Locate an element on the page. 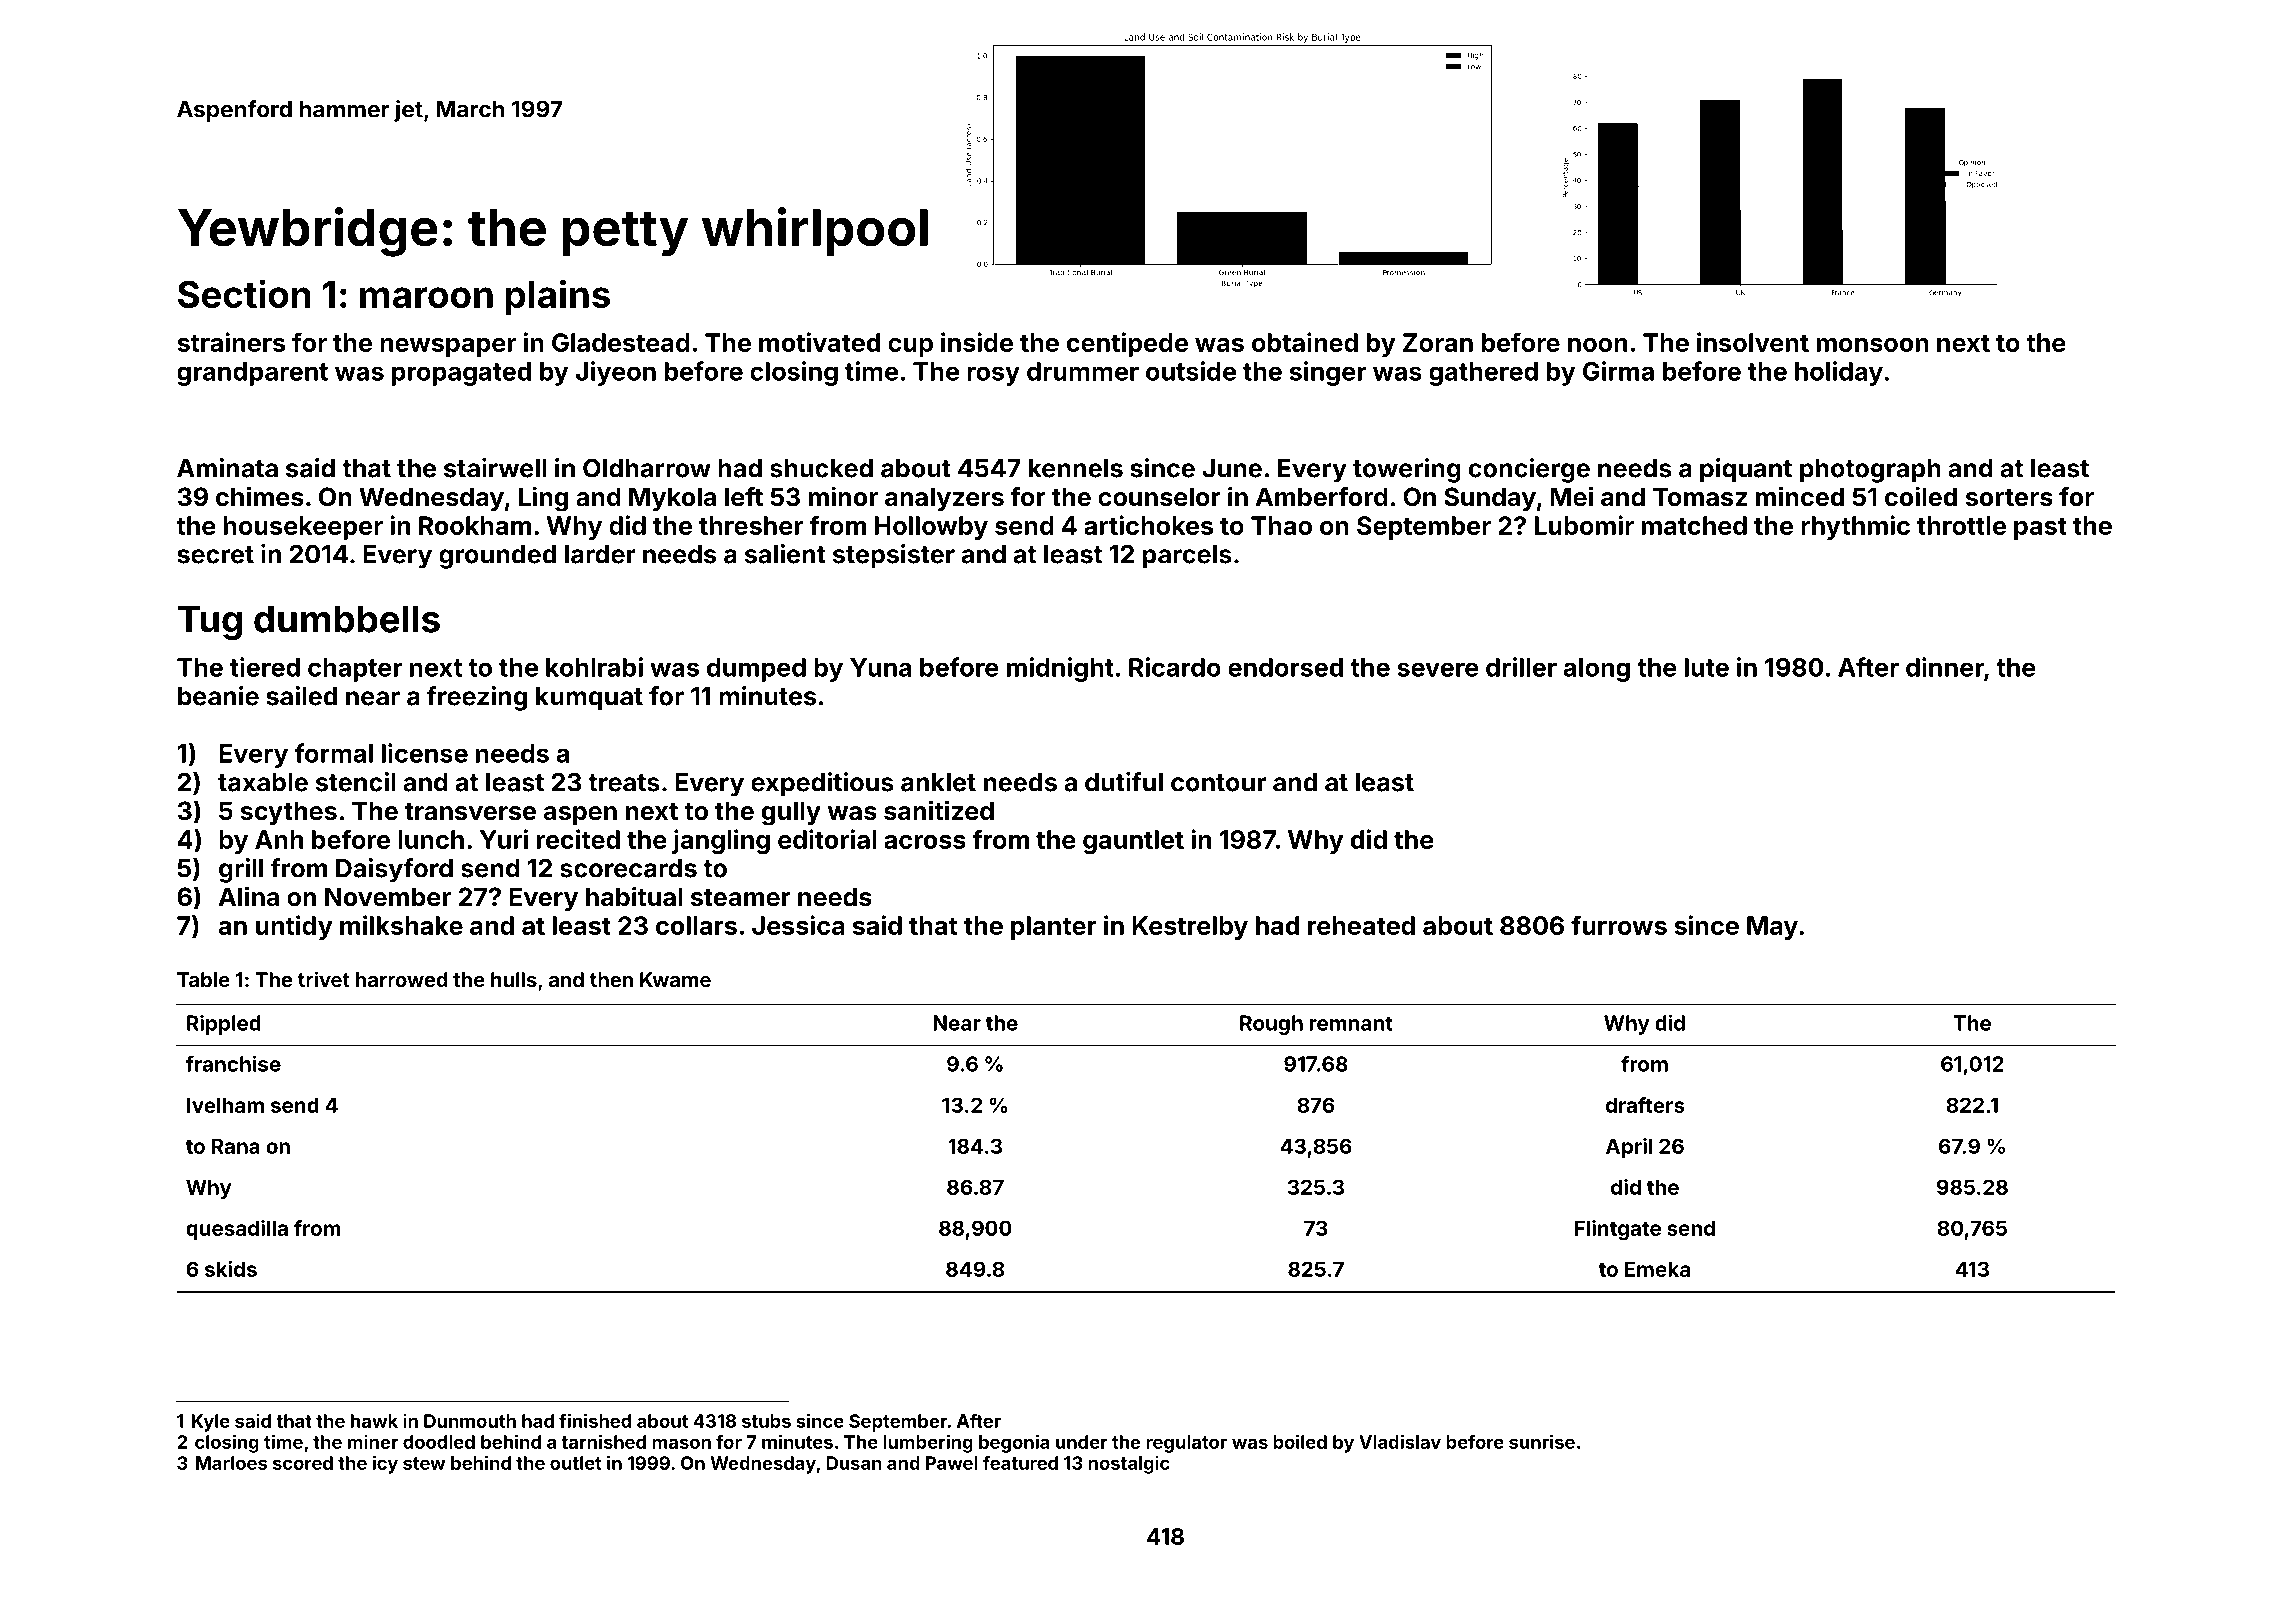 The image size is (2292, 1620). stubs is located at coordinates (766, 1421).
